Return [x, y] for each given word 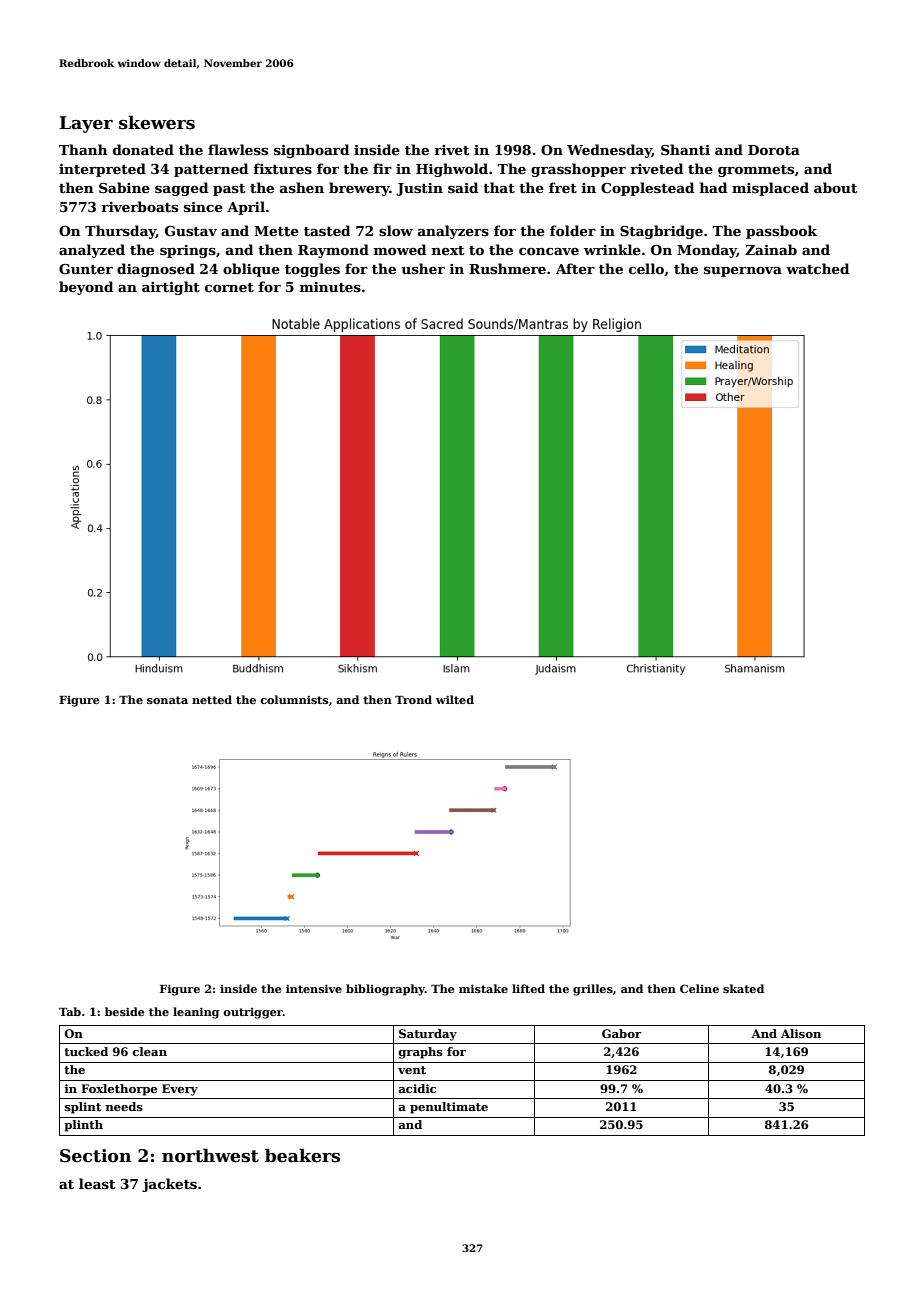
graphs [420, 1053]
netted [212, 699]
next [448, 250]
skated [743, 988]
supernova [743, 272]
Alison [801, 1033]
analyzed [92, 251]
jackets [169, 1185]
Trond [413, 699]
